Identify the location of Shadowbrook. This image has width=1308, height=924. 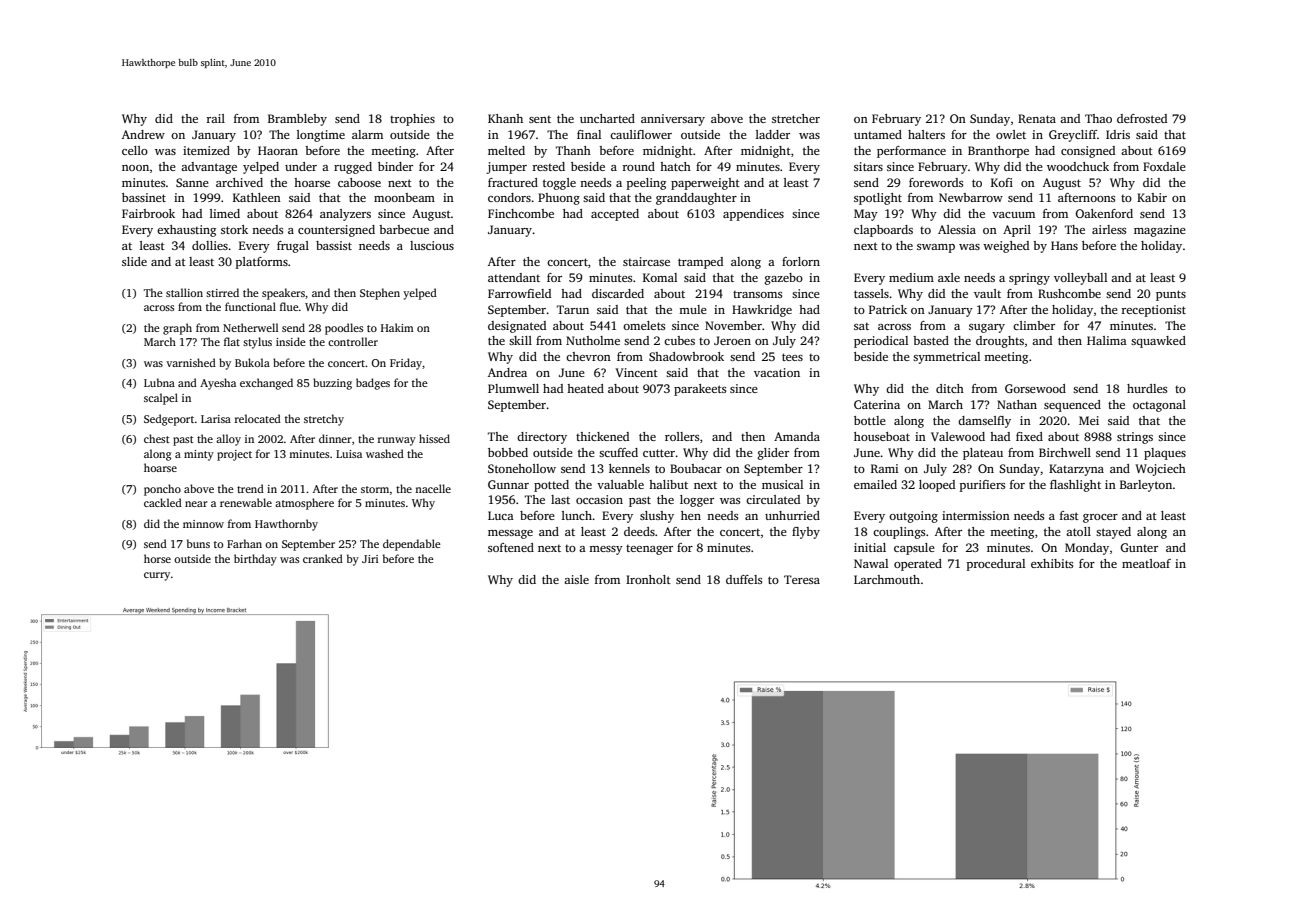
(686, 356).
